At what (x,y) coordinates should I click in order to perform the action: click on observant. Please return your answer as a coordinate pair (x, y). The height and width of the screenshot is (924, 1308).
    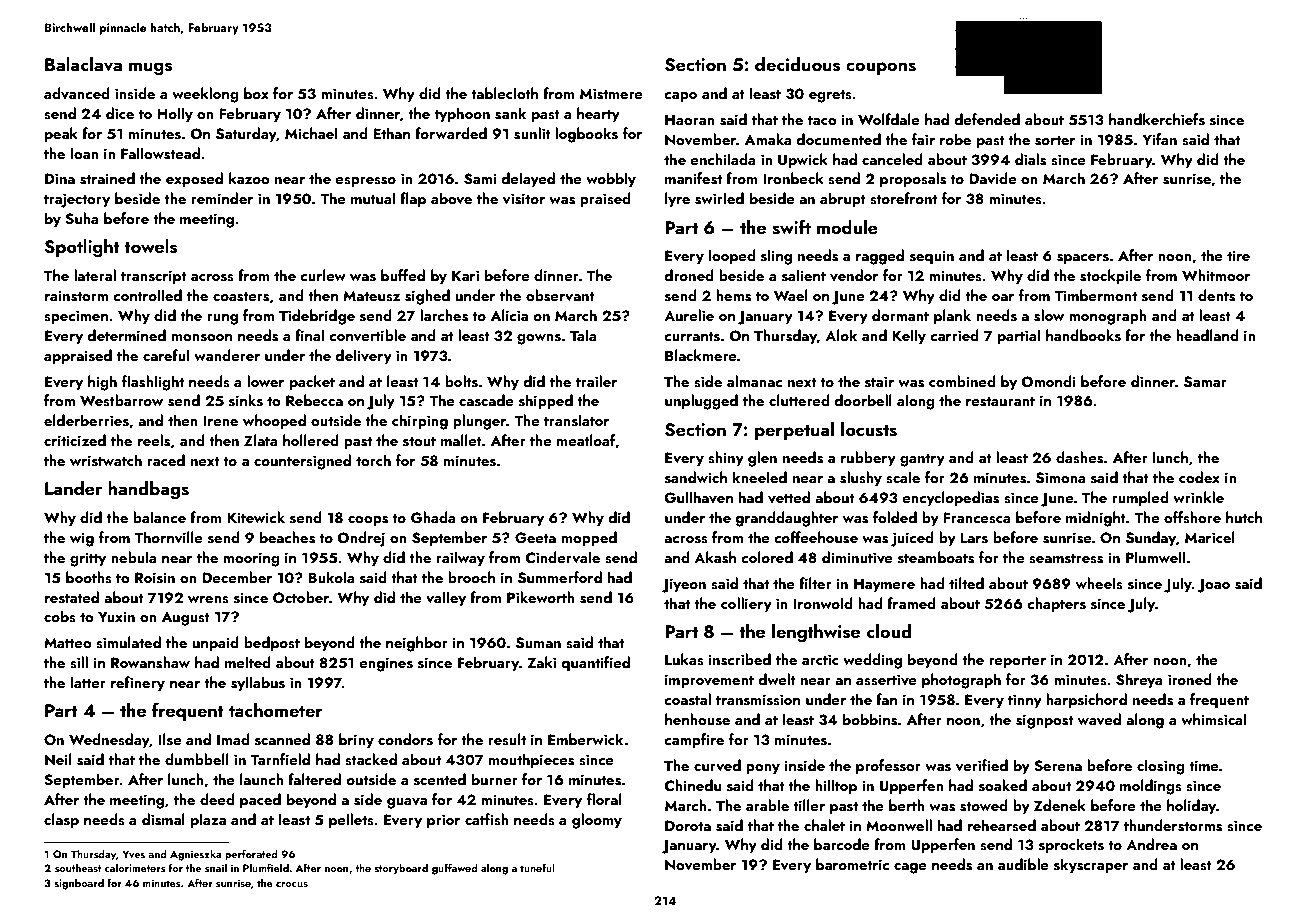
    Looking at the image, I should click on (560, 295).
